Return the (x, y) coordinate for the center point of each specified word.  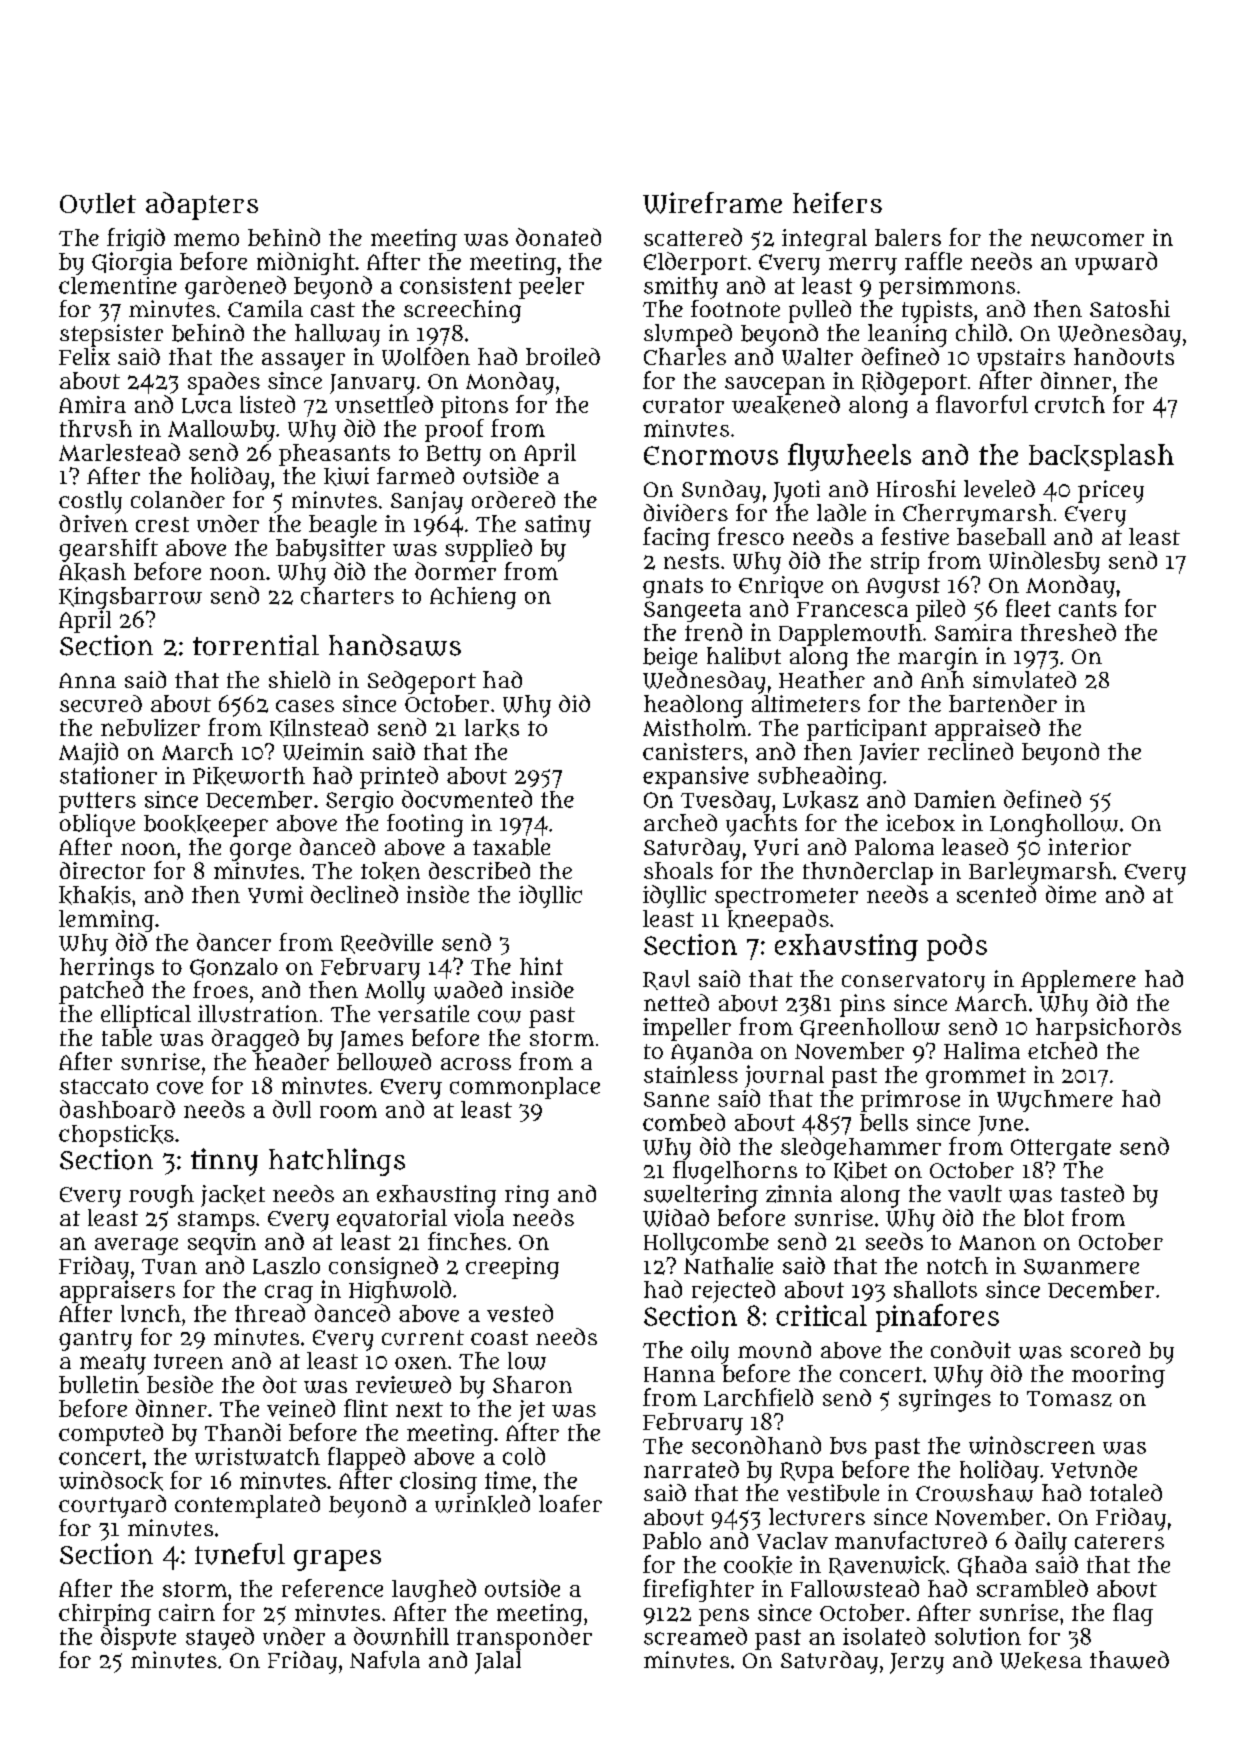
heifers (837, 202)
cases (305, 706)
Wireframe (712, 203)
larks (492, 728)
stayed (220, 1638)
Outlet (98, 203)
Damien (955, 799)
